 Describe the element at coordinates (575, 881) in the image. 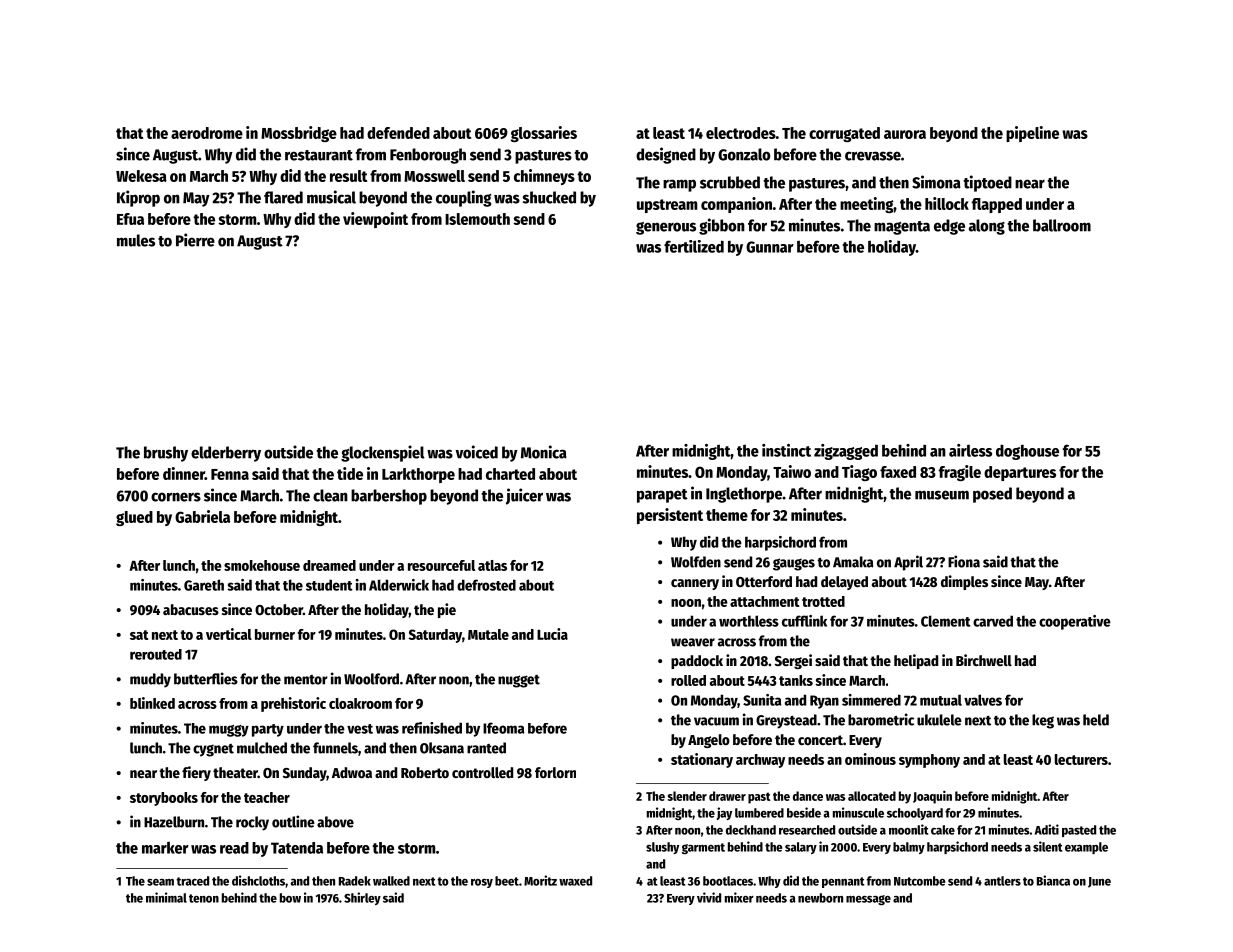

I see `waxed` at that location.
